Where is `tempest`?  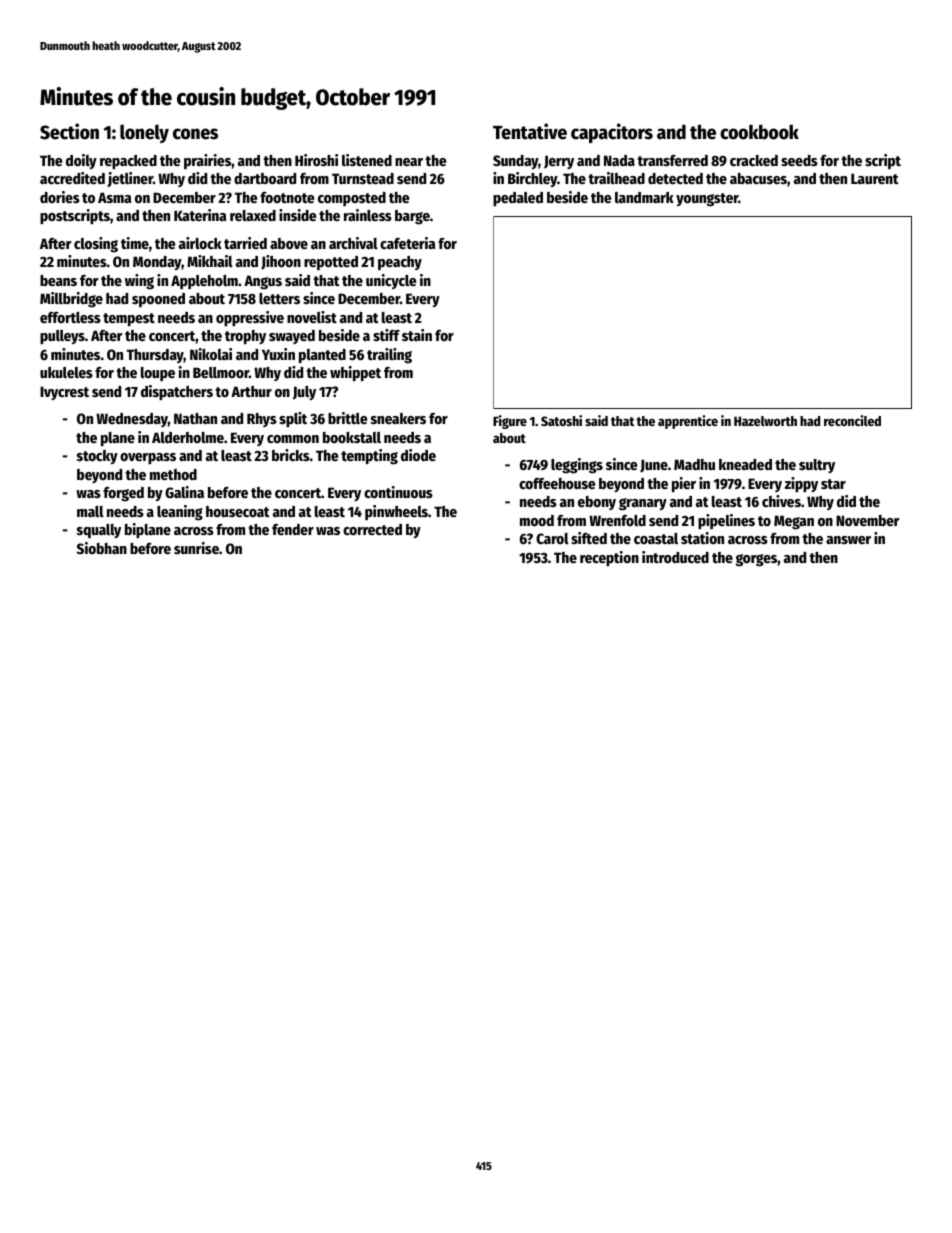 tempest is located at coordinates (129, 320).
